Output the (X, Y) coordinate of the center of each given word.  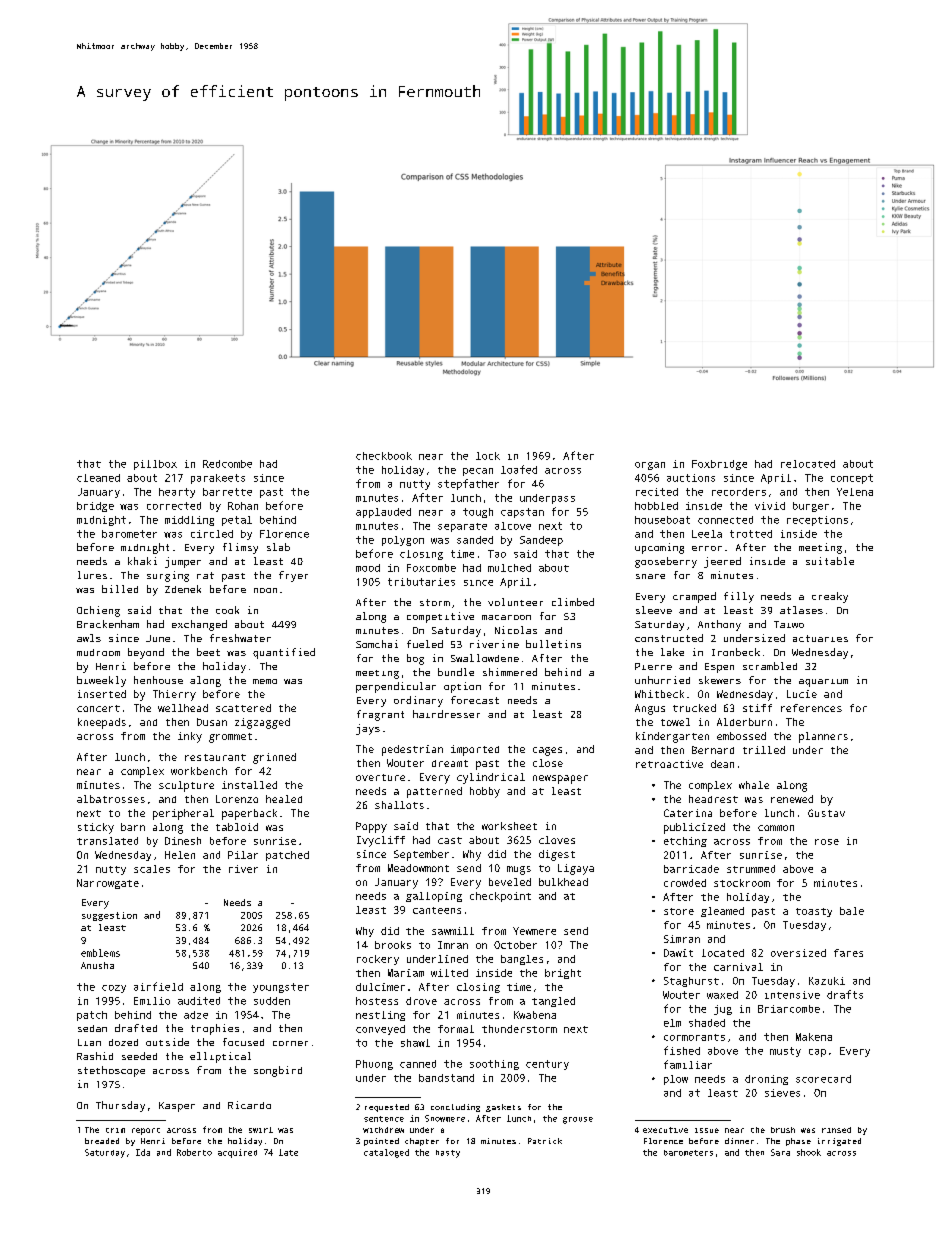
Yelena (855, 492)
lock (488, 456)
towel (675, 722)
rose (827, 842)
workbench (199, 771)
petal (237, 521)
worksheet (509, 826)
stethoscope (111, 1071)
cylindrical (491, 778)
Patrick (545, 1141)
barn (133, 827)
